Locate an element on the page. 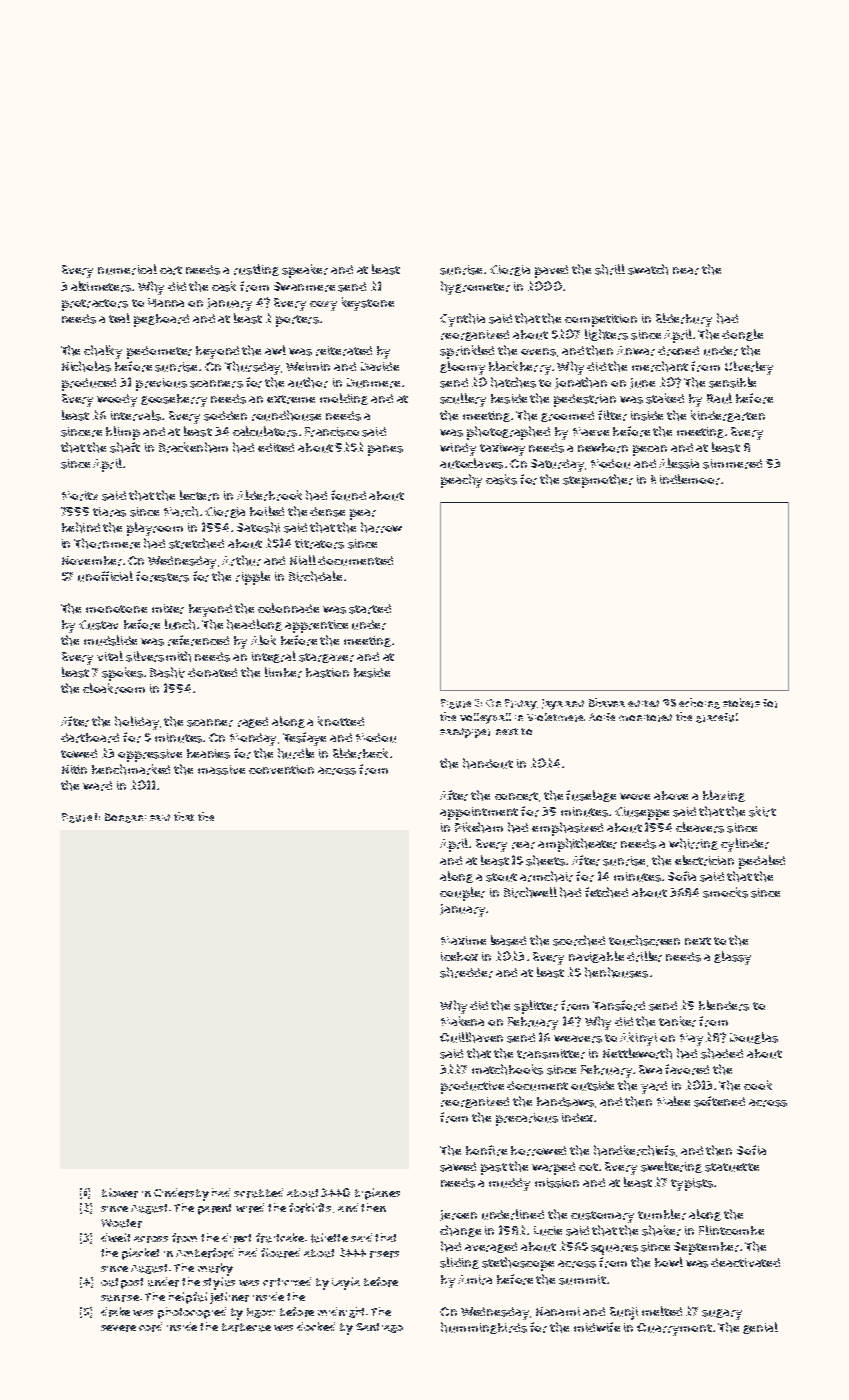  numerical is located at coordinates (127, 269).
